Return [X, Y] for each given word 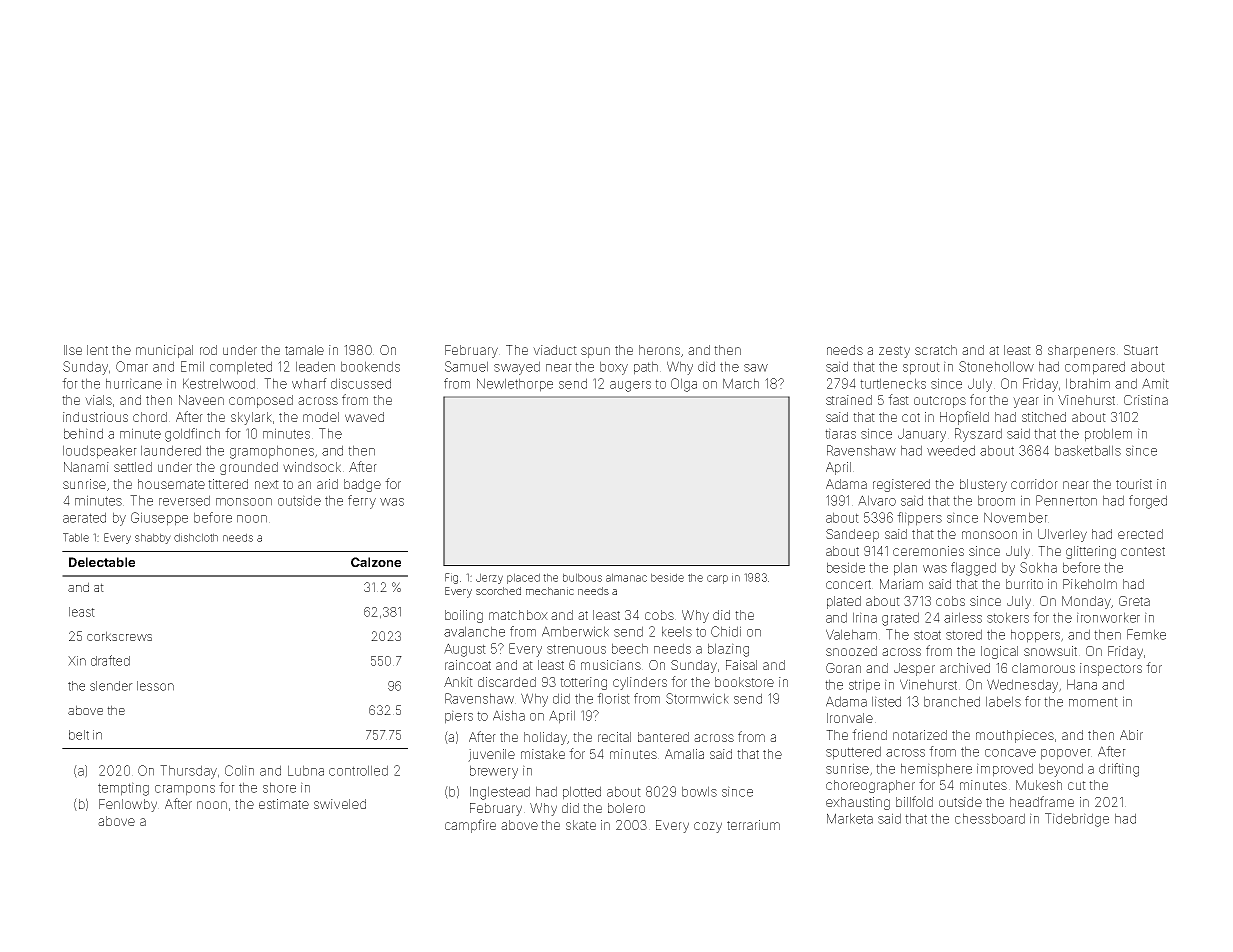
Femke [1146, 634]
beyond [1061, 770]
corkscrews [119, 636]
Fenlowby [128, 805]
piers [459, 717]
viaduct [555, 350]
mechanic [550, 591]
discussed [361, 383]
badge [362, 485]
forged [1148, 502]
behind [83, 433]
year [1026, 402]
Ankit [458, 682]
